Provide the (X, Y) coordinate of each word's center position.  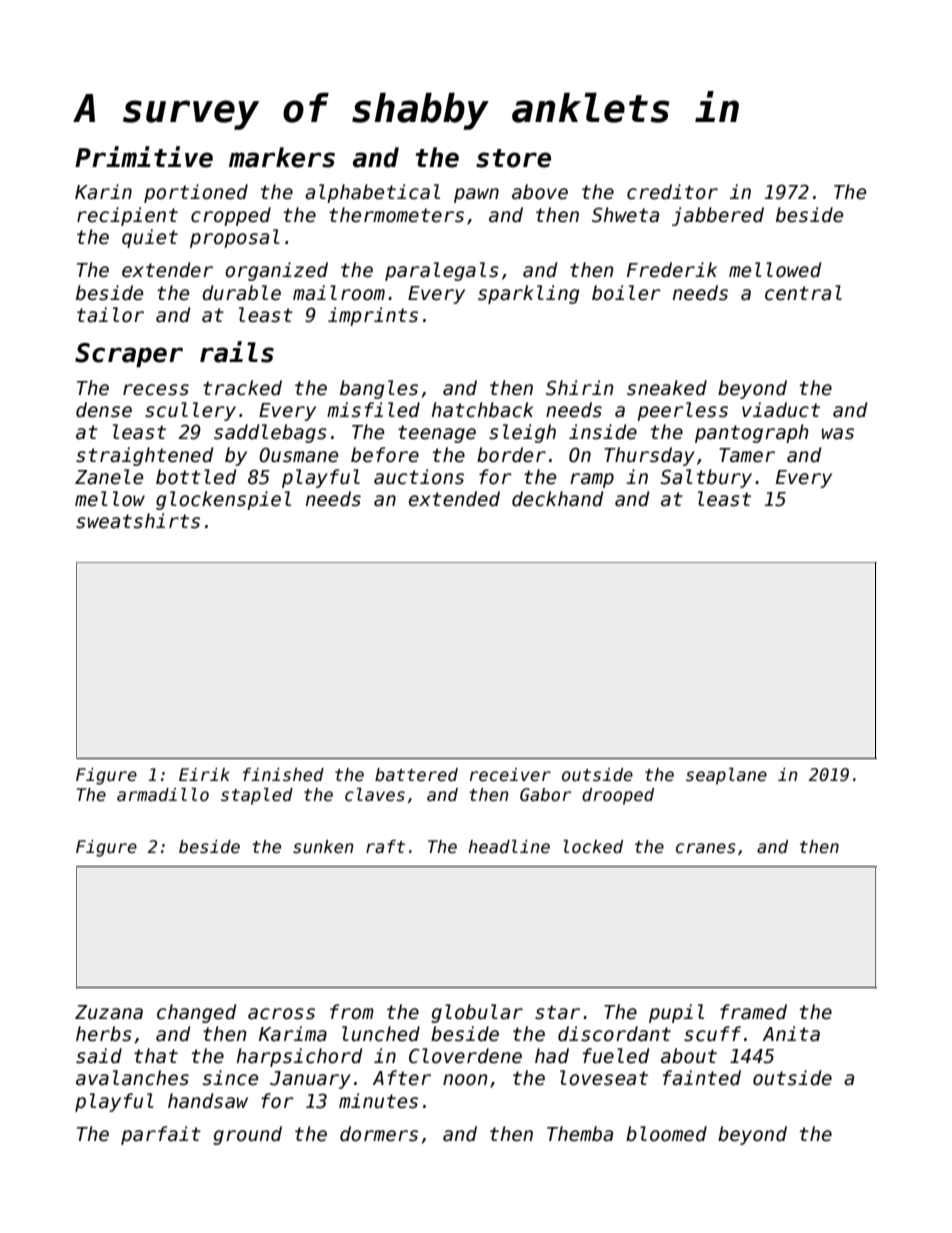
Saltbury (706, 478)
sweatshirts (138, 521)
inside (603, 432)
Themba (580, 1134)
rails (237, 352)
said (99, 1056)
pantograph (752, 433)
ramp (592, 480)
